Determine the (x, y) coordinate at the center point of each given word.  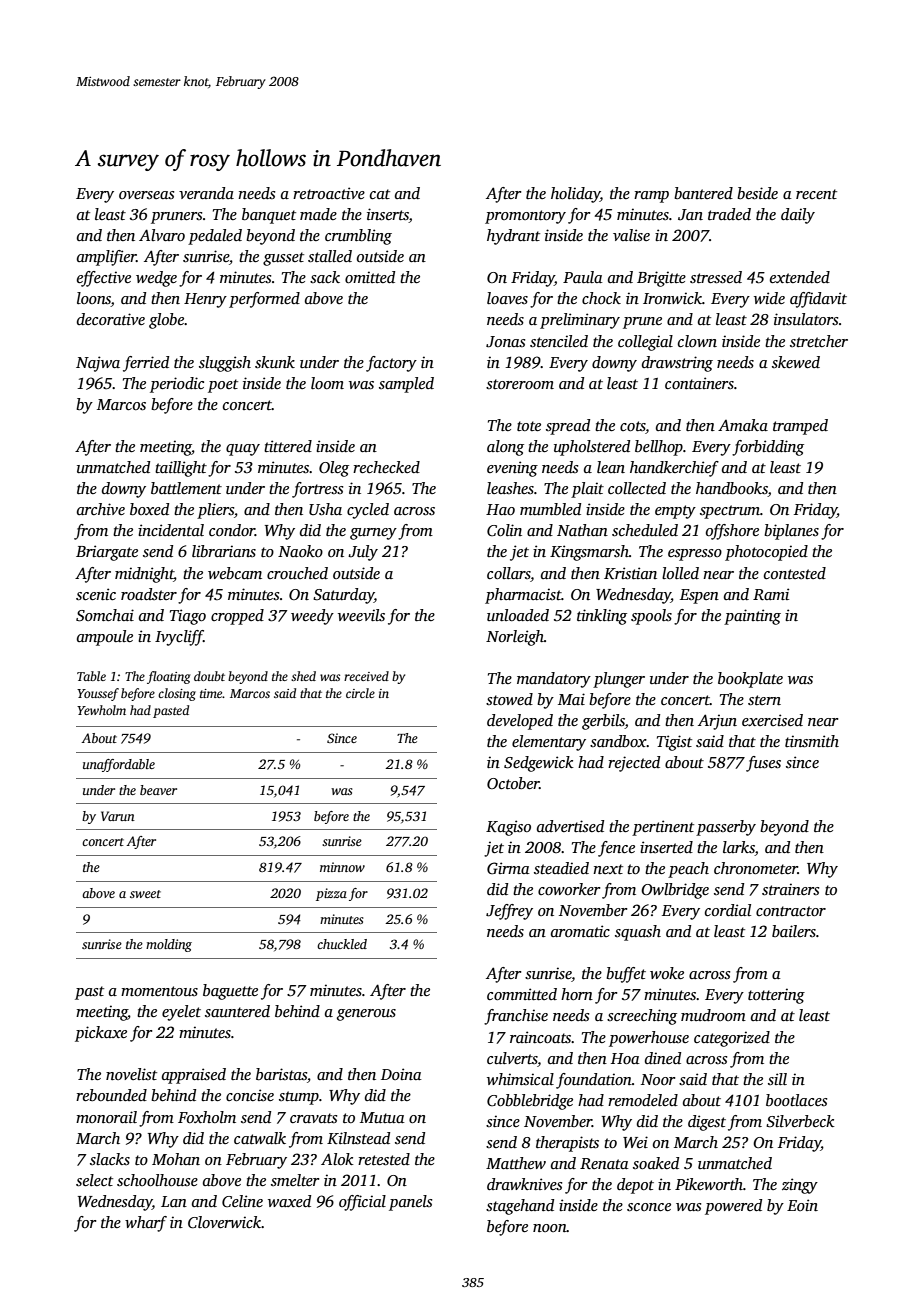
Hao (500, 509)
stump (299, 1098)
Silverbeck (800, 1121)
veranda (206, 193)
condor (232, 530)
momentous (159, 991)
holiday (575, 195)
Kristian (630, 573)
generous (366, 1015)
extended (800, 277)
